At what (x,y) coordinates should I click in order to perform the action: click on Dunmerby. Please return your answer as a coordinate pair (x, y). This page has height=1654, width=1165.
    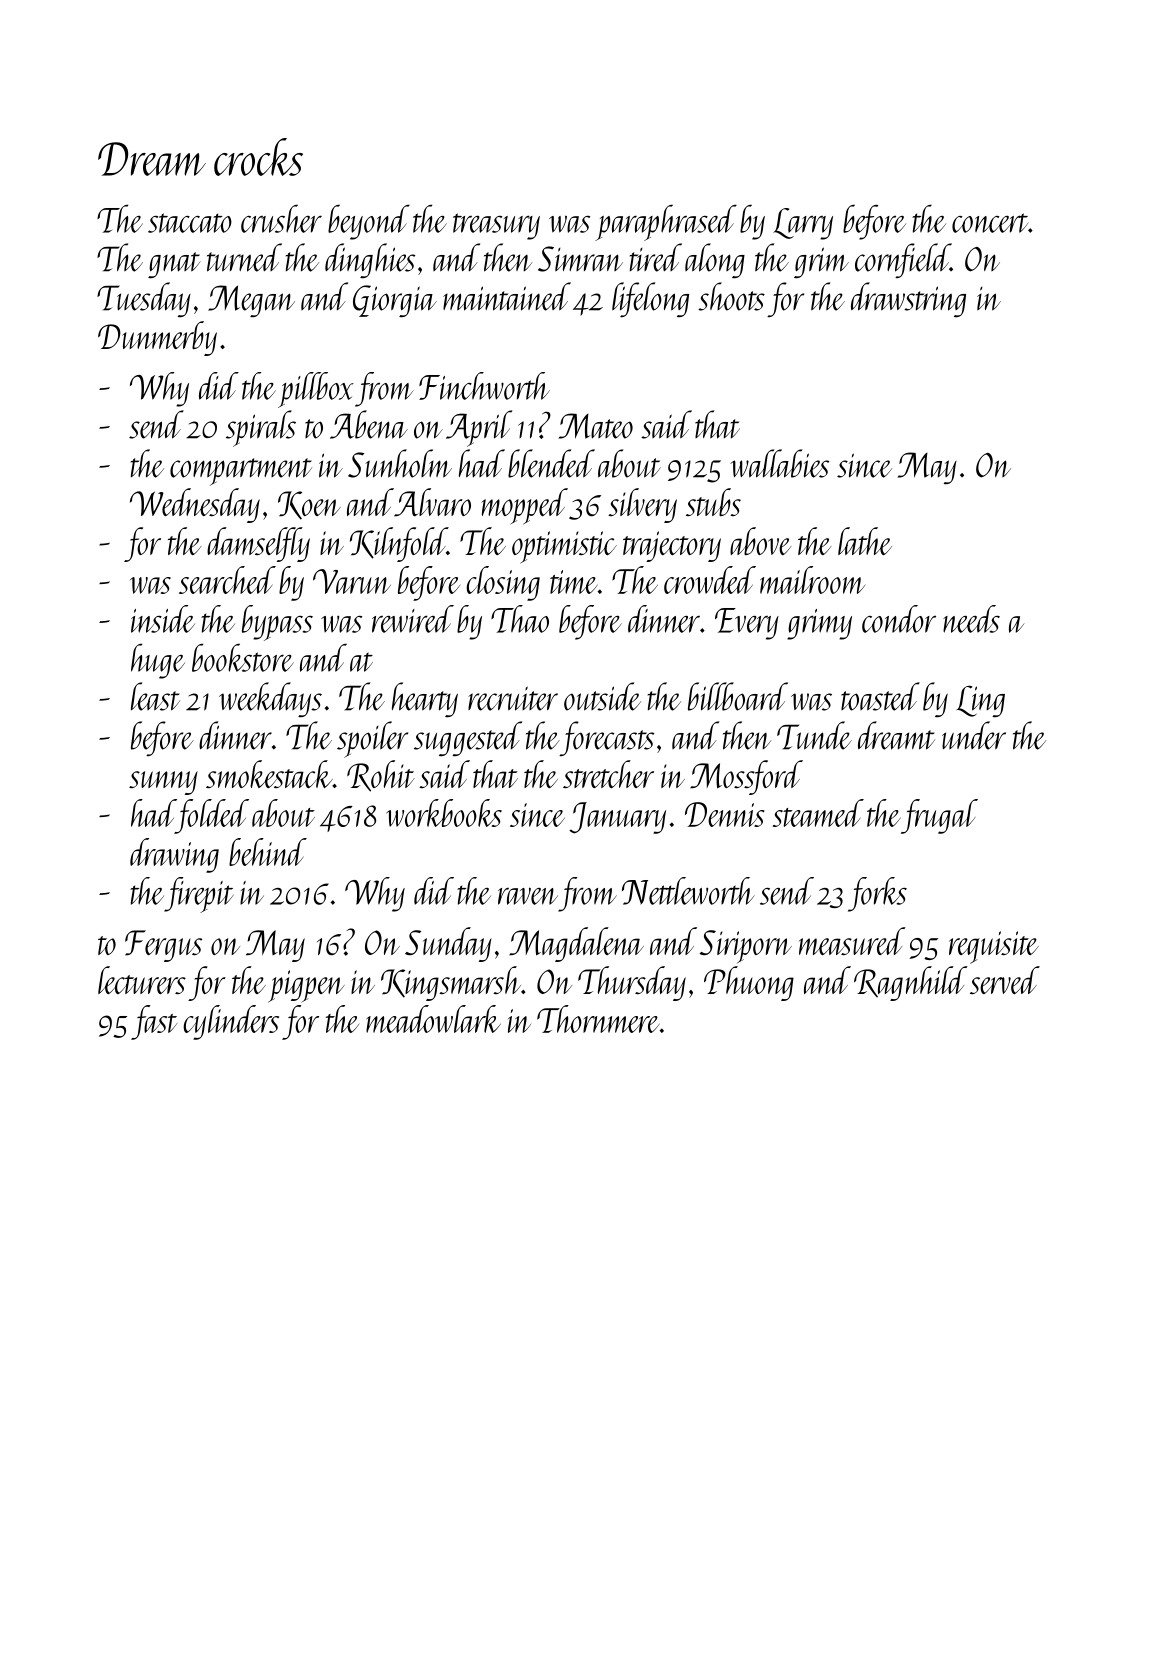
    Looking at the image, I should click on (157, 338).
